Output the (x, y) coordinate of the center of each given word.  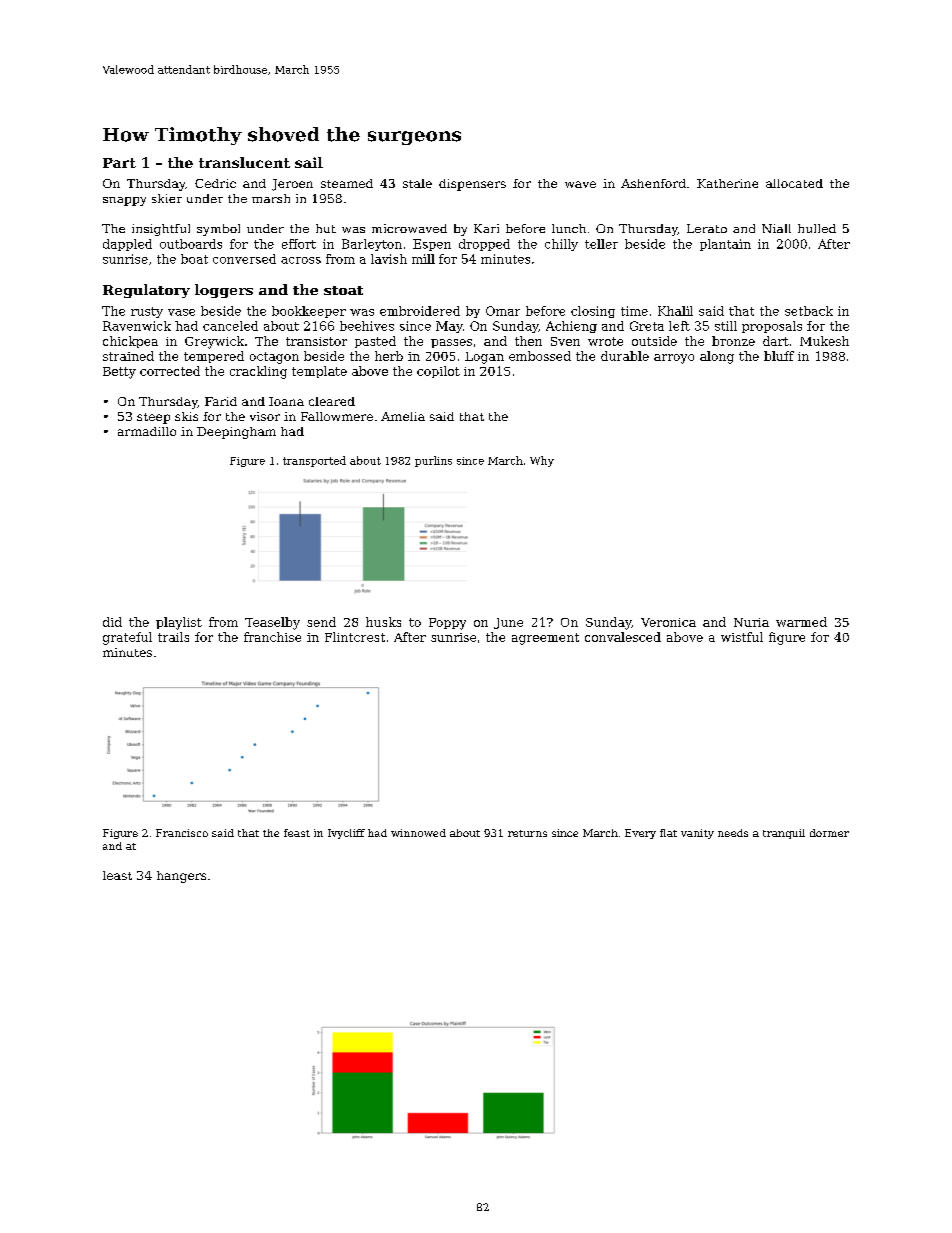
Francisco (182, 833)
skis (186, 416)
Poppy (447, 624)
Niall (776, 228)
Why (542, 461)
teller (601, 244)
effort (299, 244)
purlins (433, 461)
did (112, 622)
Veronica (668, 622)
